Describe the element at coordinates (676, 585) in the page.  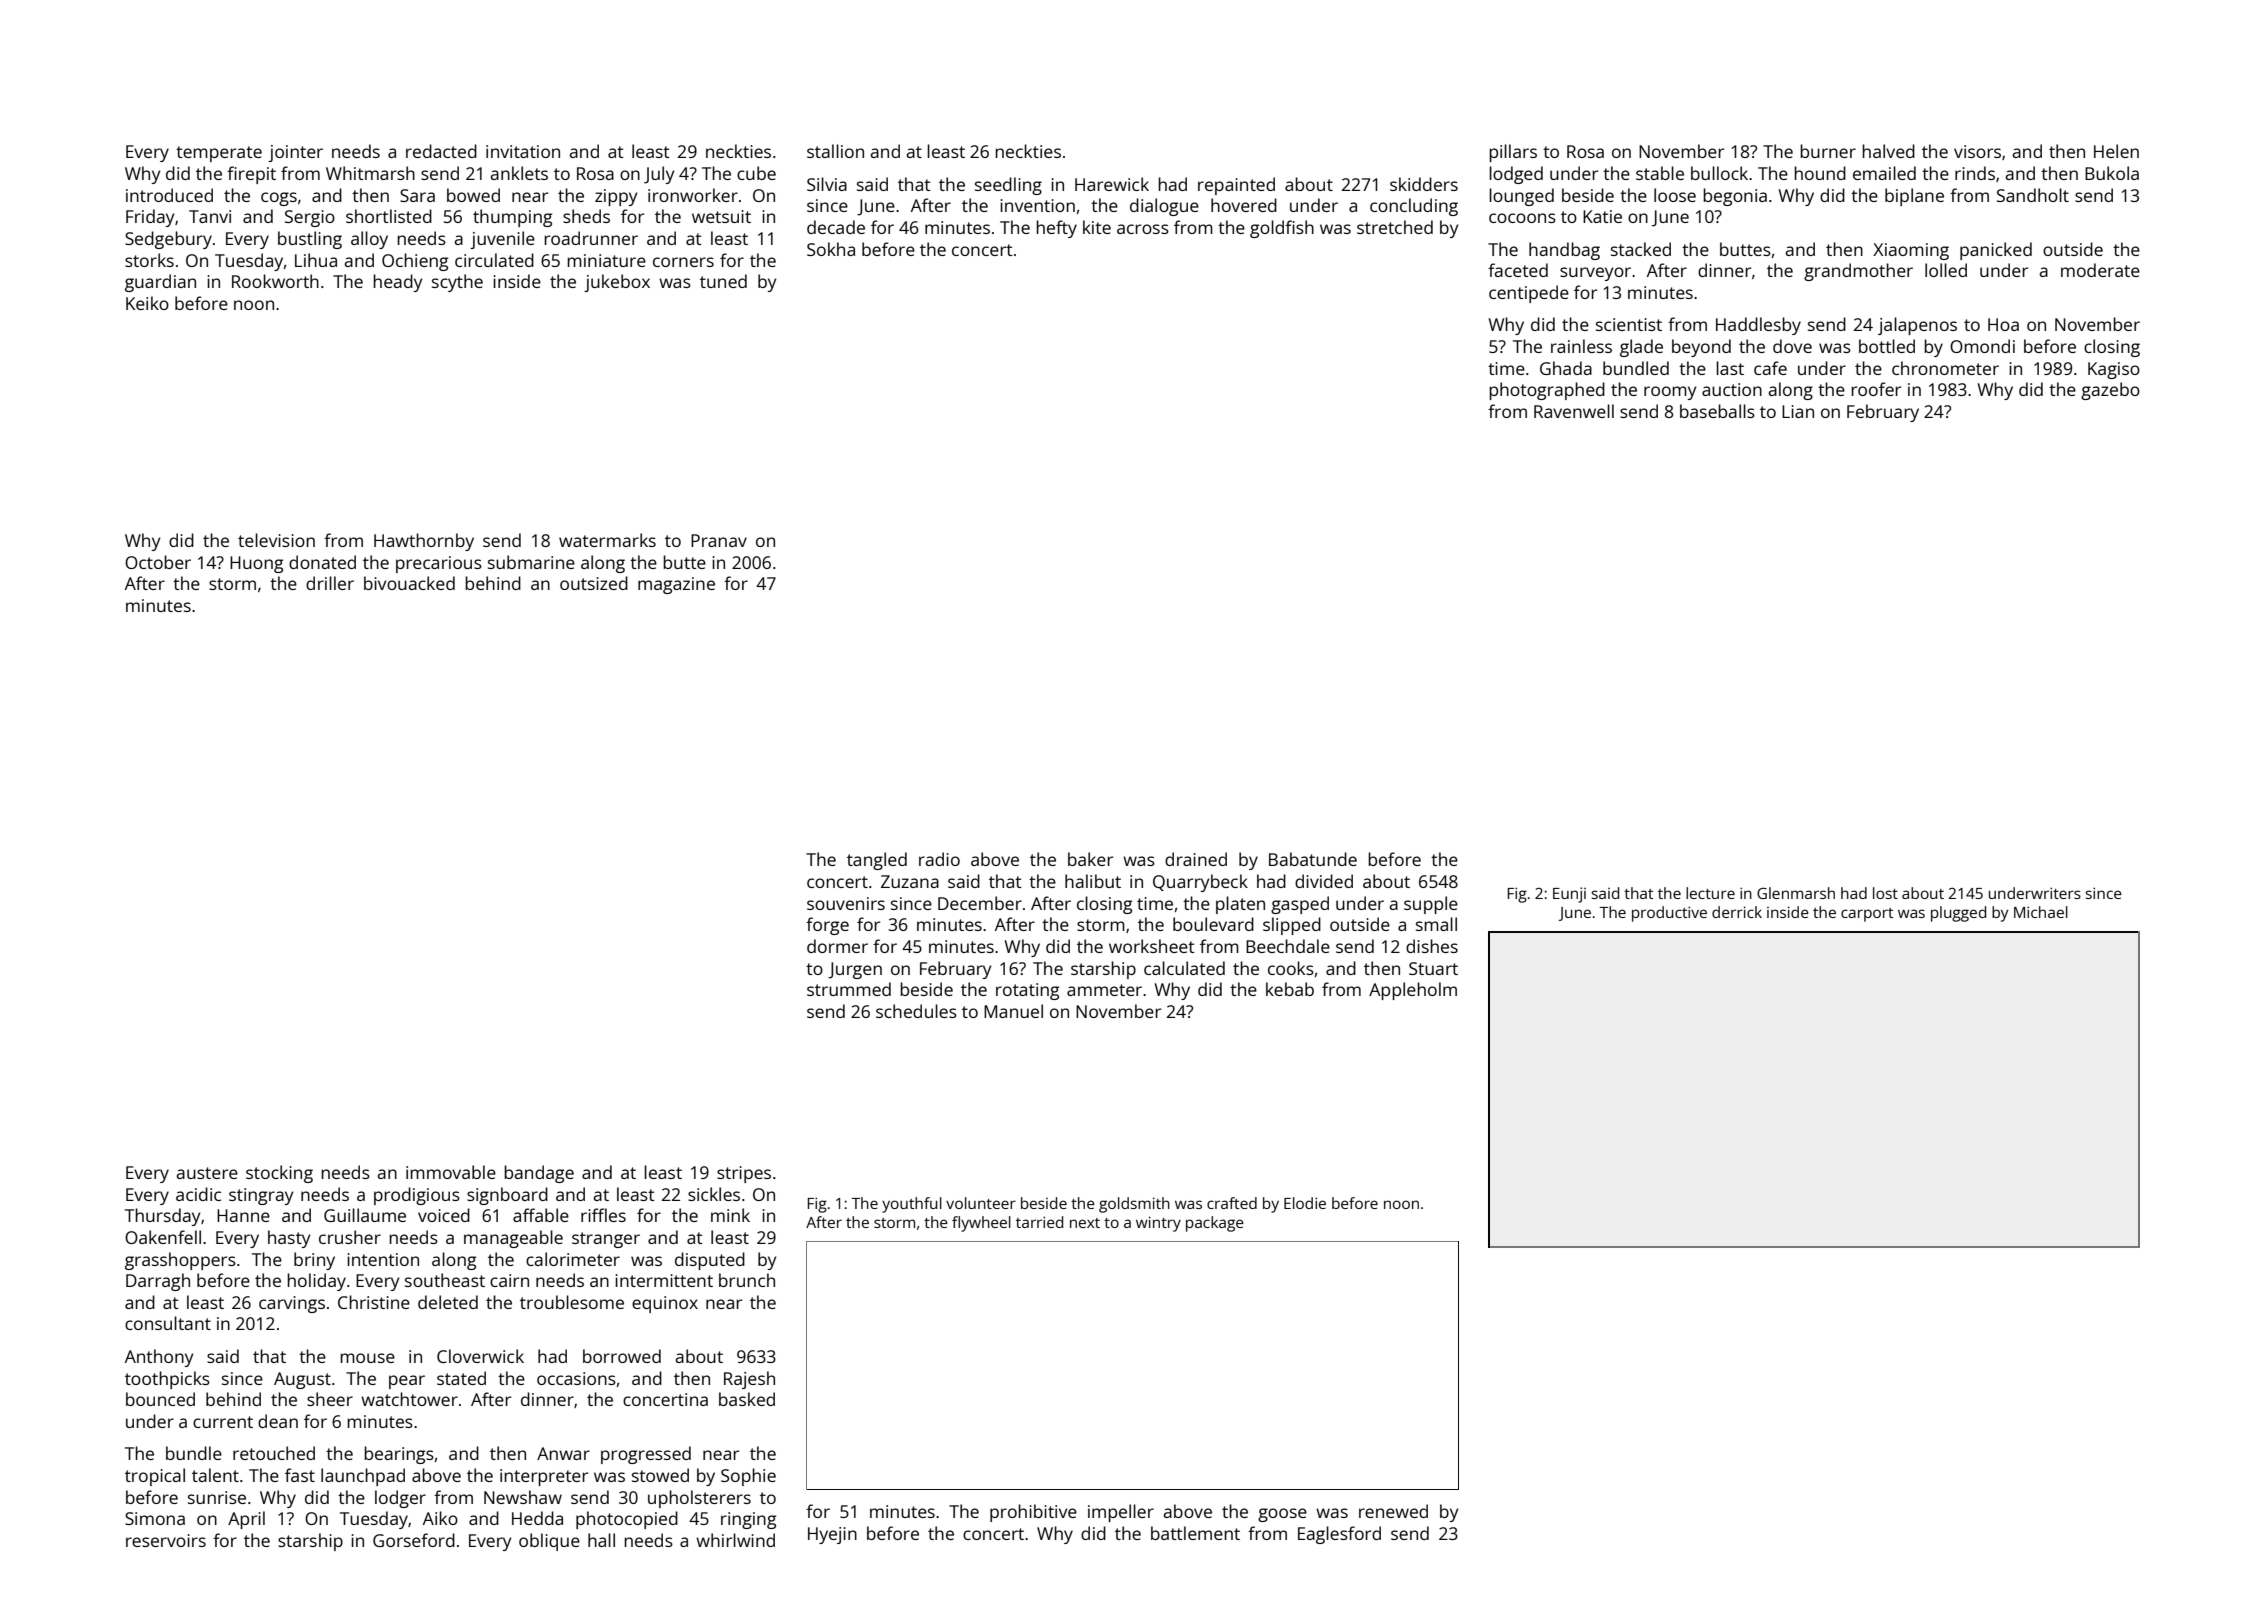
I see `magazine` at that location.
